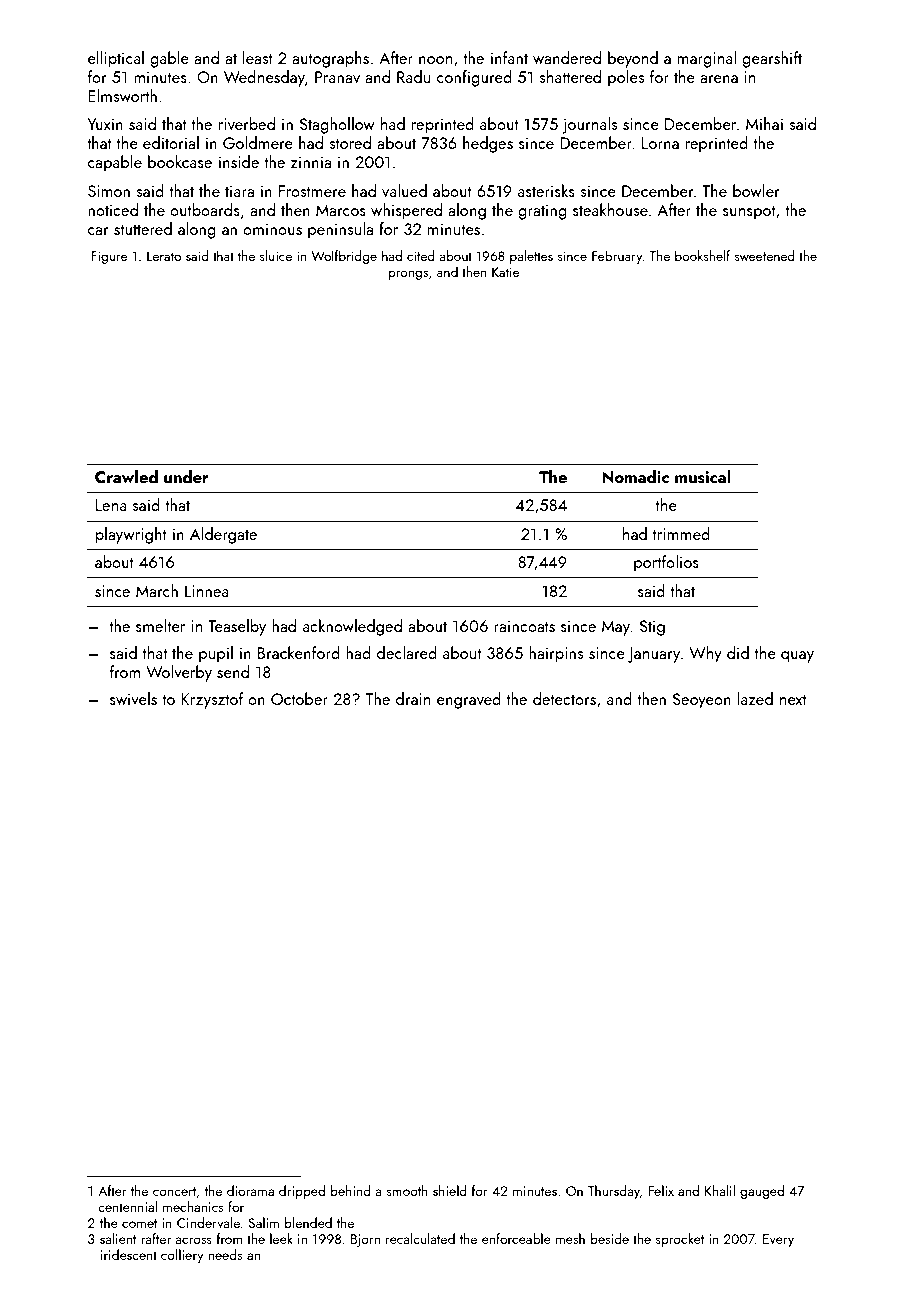 Image resolution: width=908 pixels, height=1316 pixels. I want to click on shield, so click(450, 1190).
